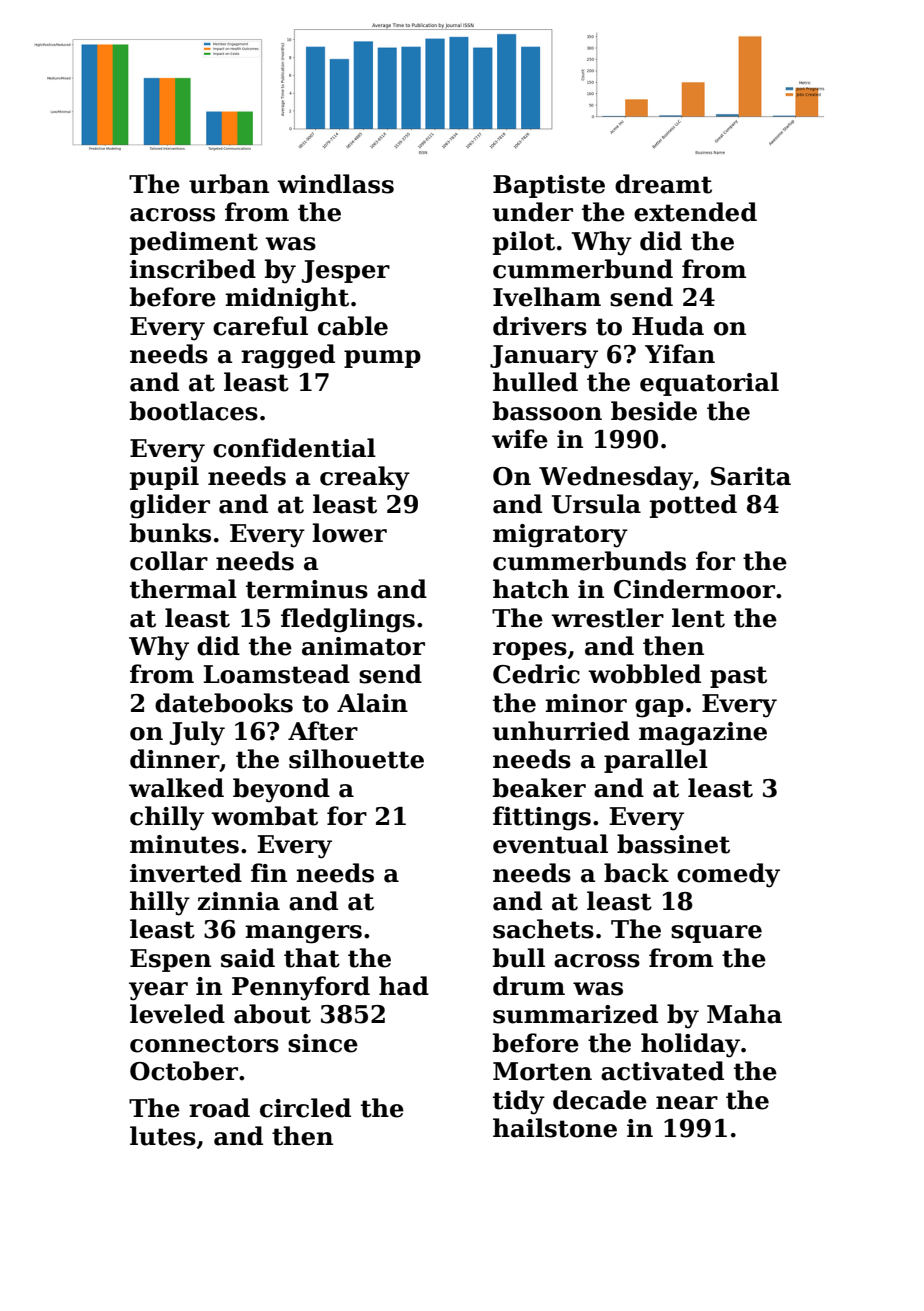 Image resolution: width=924 pixels, height=1311 pixels. I want to click on inscribed, so click(193, 269).
